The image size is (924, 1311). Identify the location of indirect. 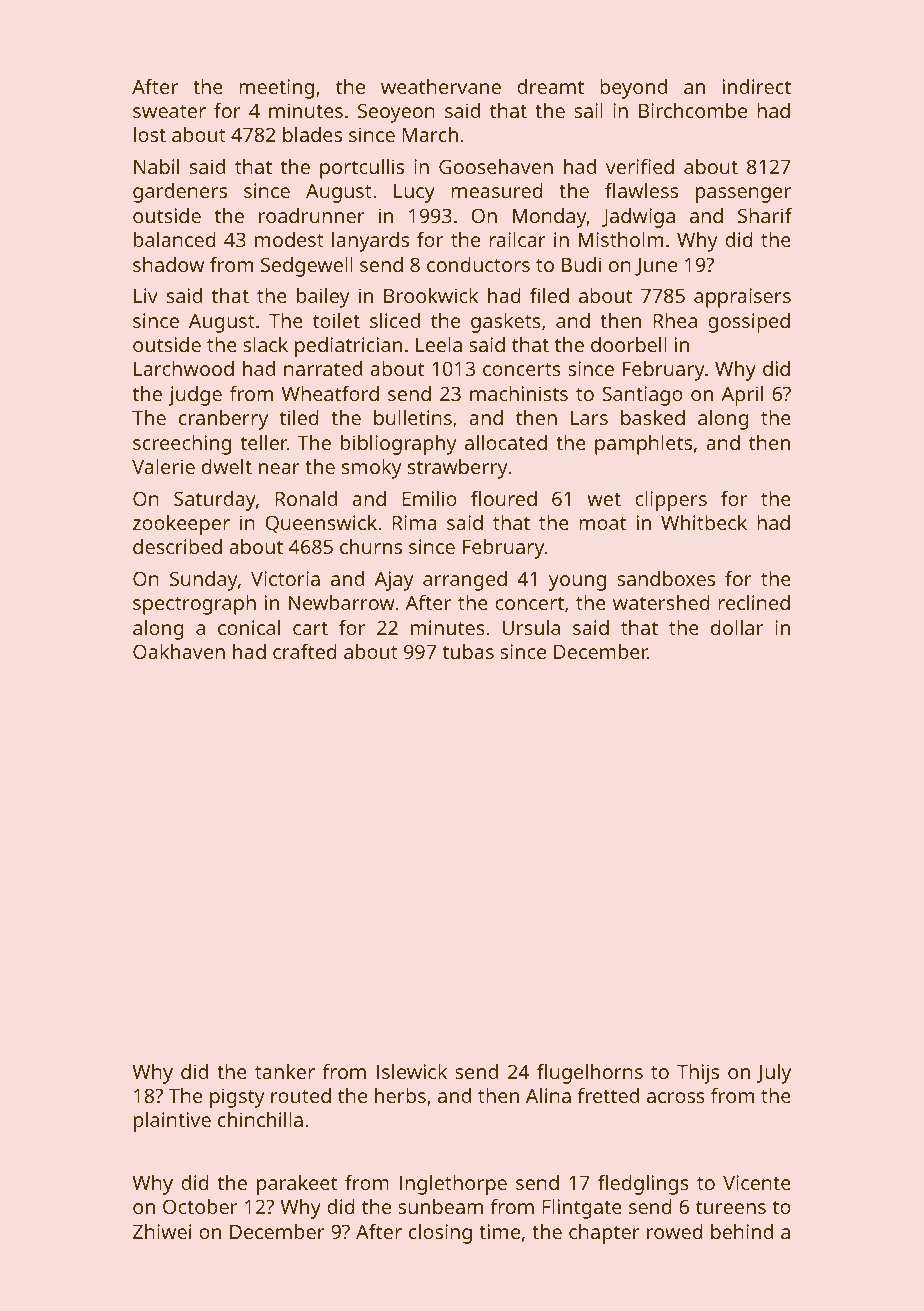
(757, 86).
